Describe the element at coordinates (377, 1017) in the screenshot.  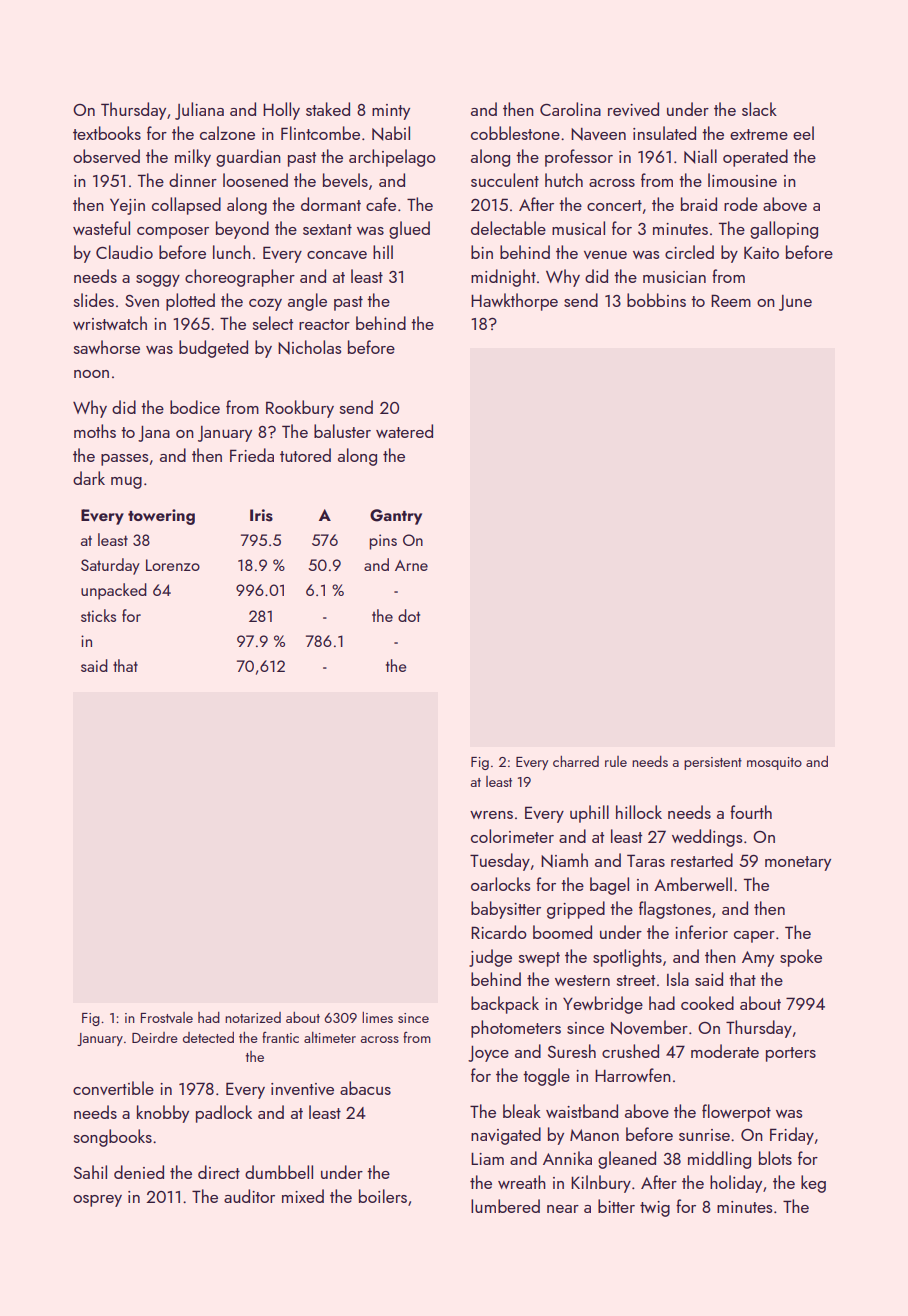
I see `limes` at that location.
